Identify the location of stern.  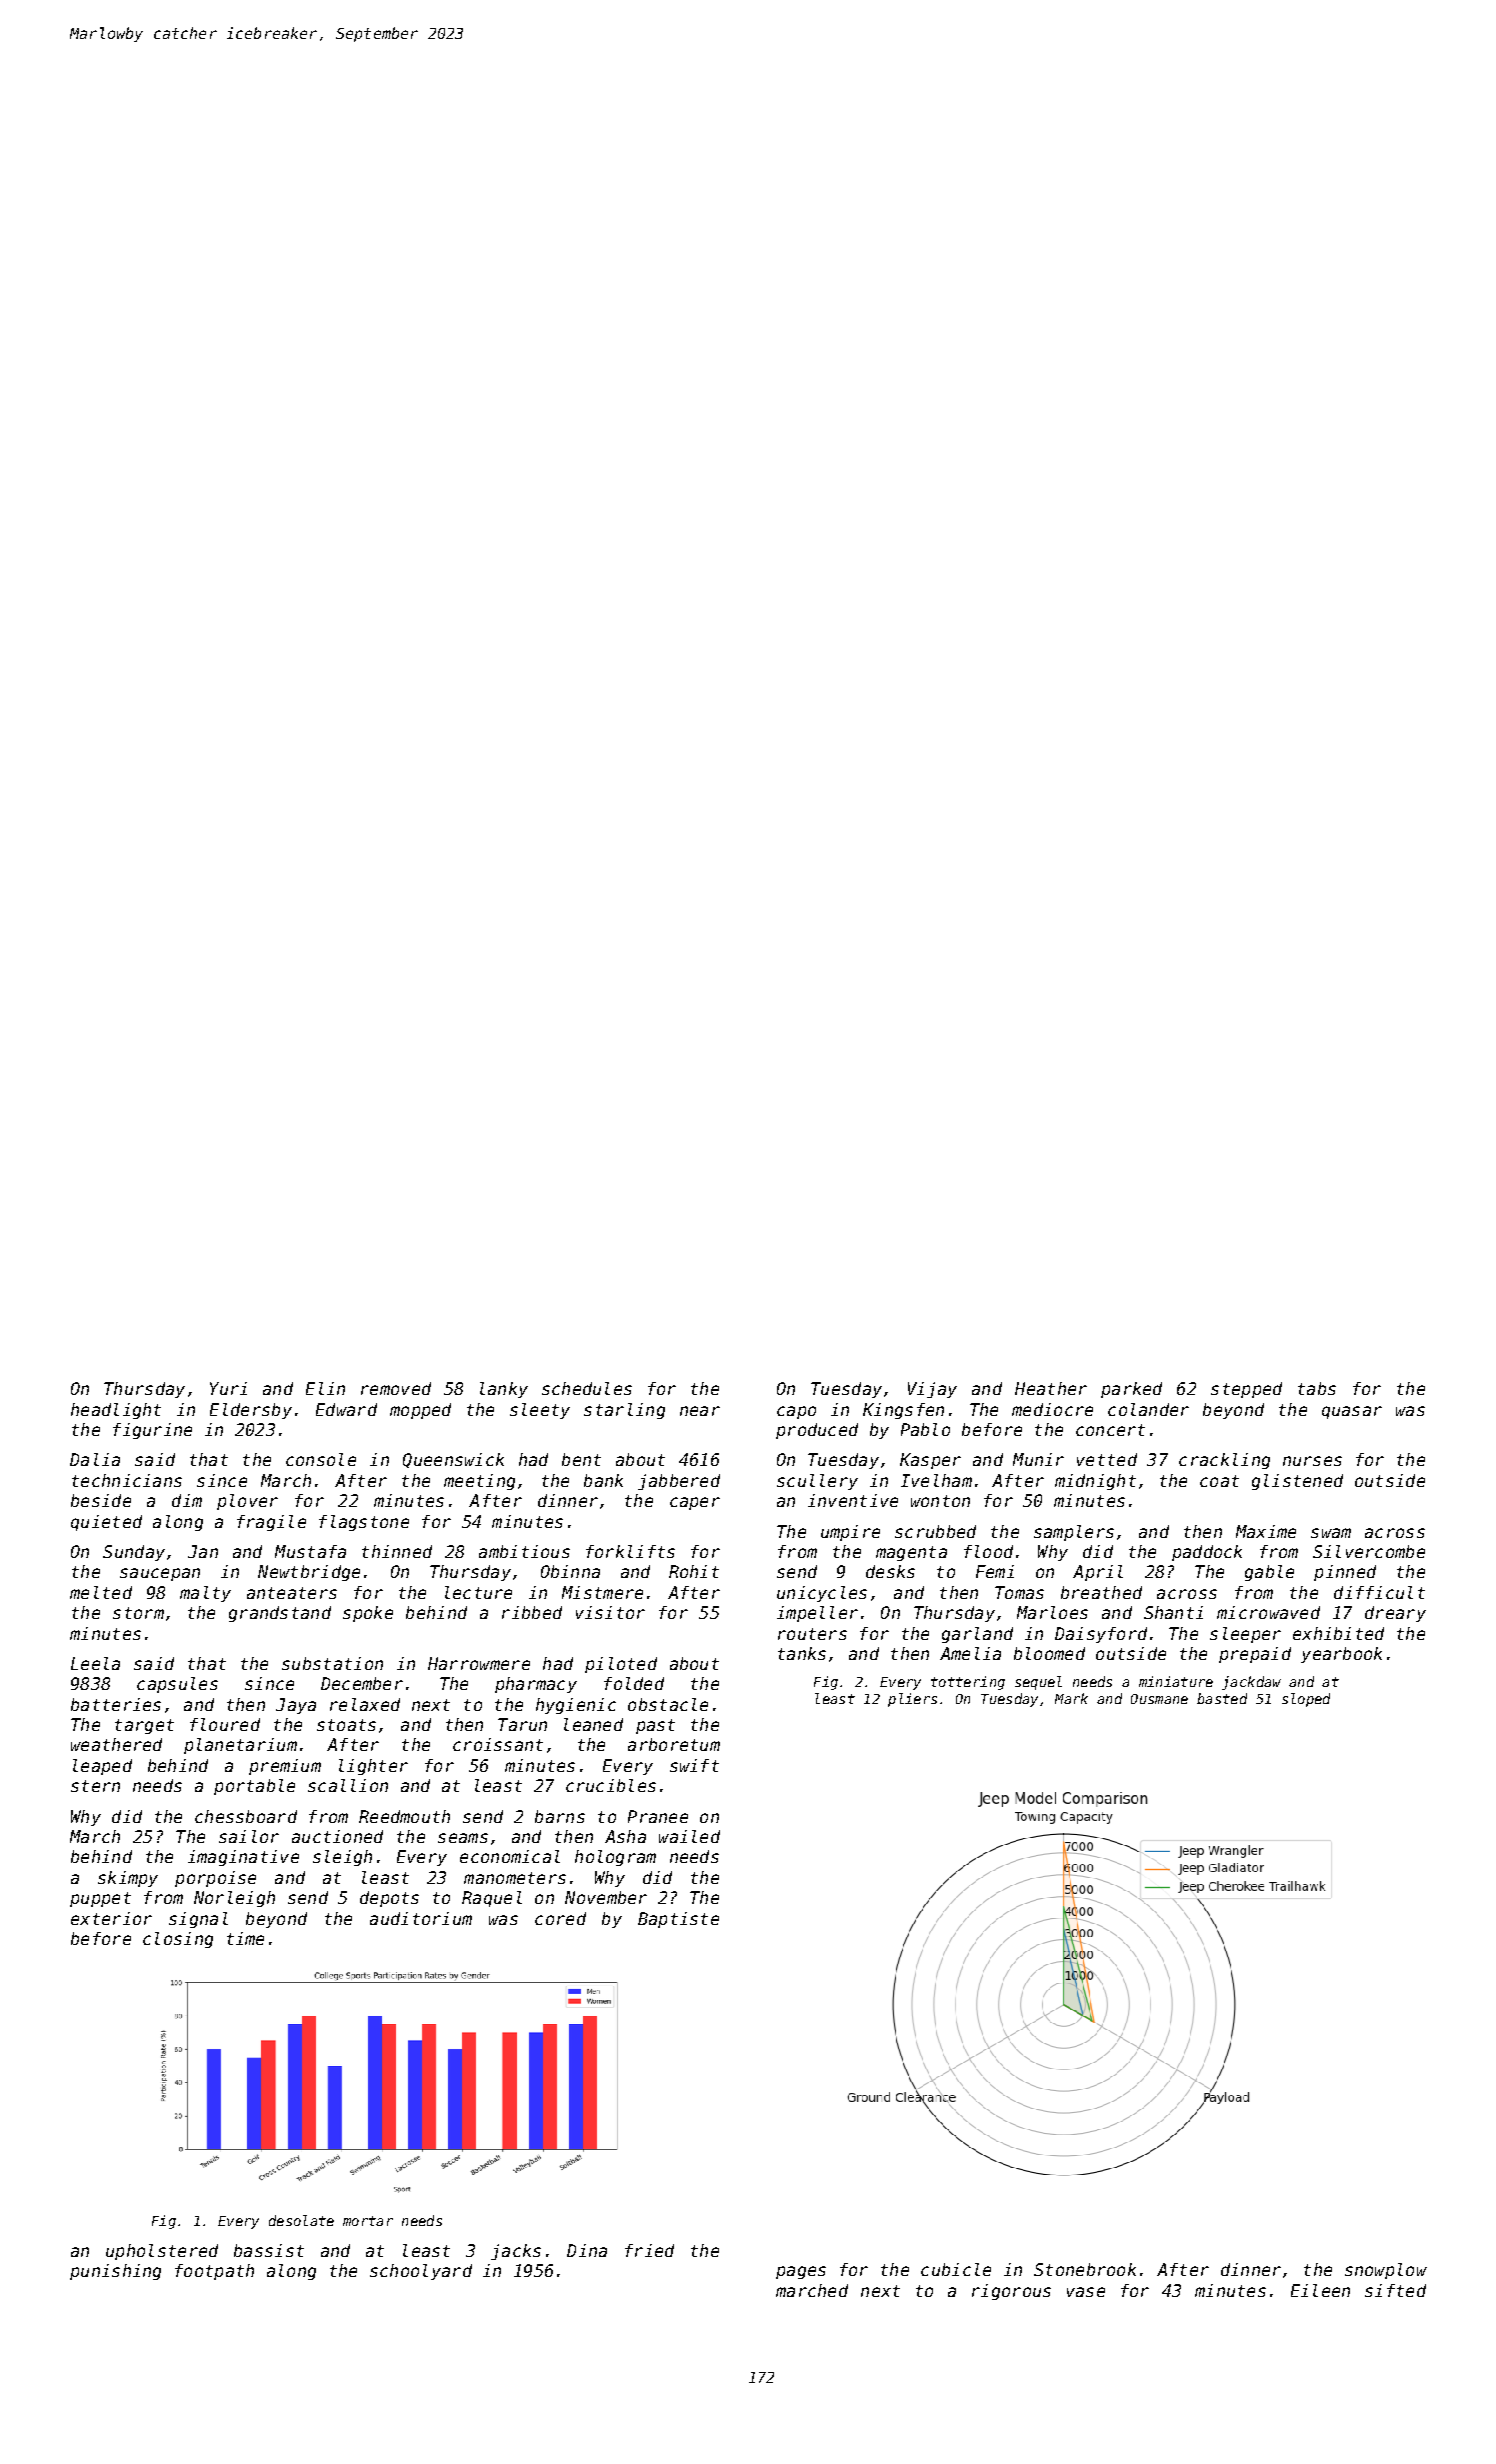
(95, 1786).
